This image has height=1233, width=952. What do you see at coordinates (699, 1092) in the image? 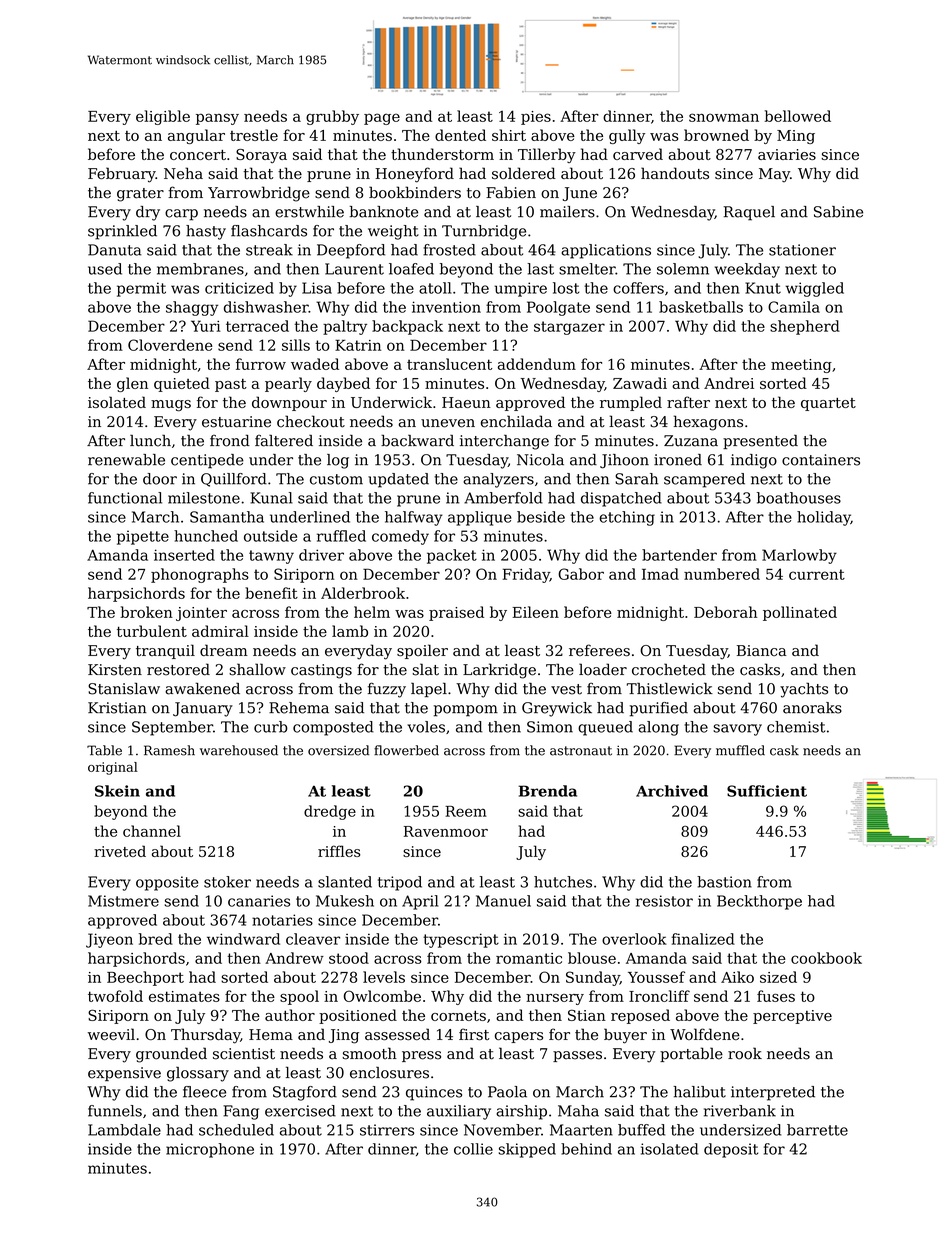
I see `halibut` at bounding box center [699, 1092].
